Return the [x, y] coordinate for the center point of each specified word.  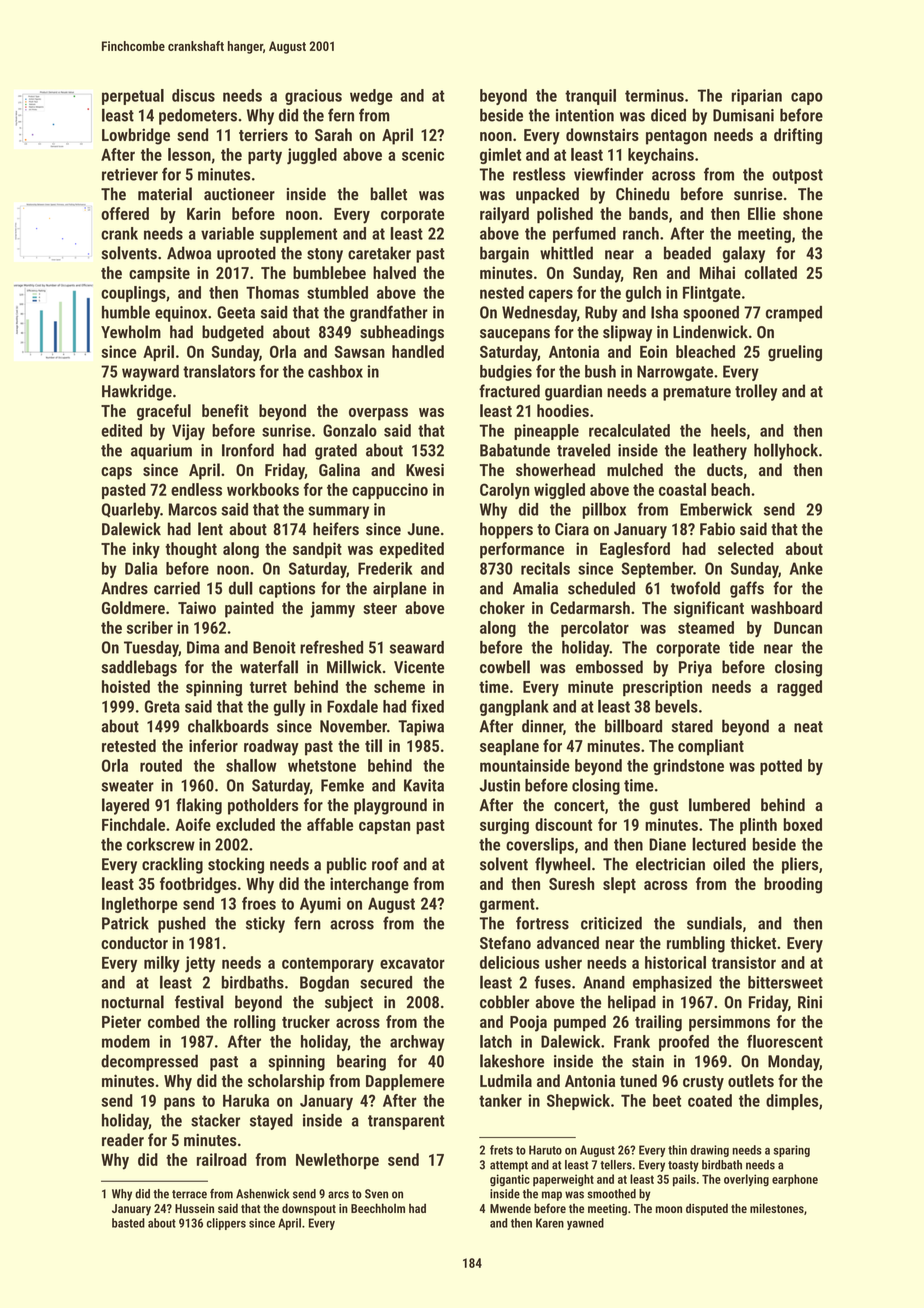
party [265, 156]
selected [745, 548]
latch [496, 1041]
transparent [406, 1122]
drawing [709, 1151]
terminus [654, 95]
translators [219, 371]
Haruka [246, 1100]
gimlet [500, 156]
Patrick [125, 923]
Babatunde [515, 450]
